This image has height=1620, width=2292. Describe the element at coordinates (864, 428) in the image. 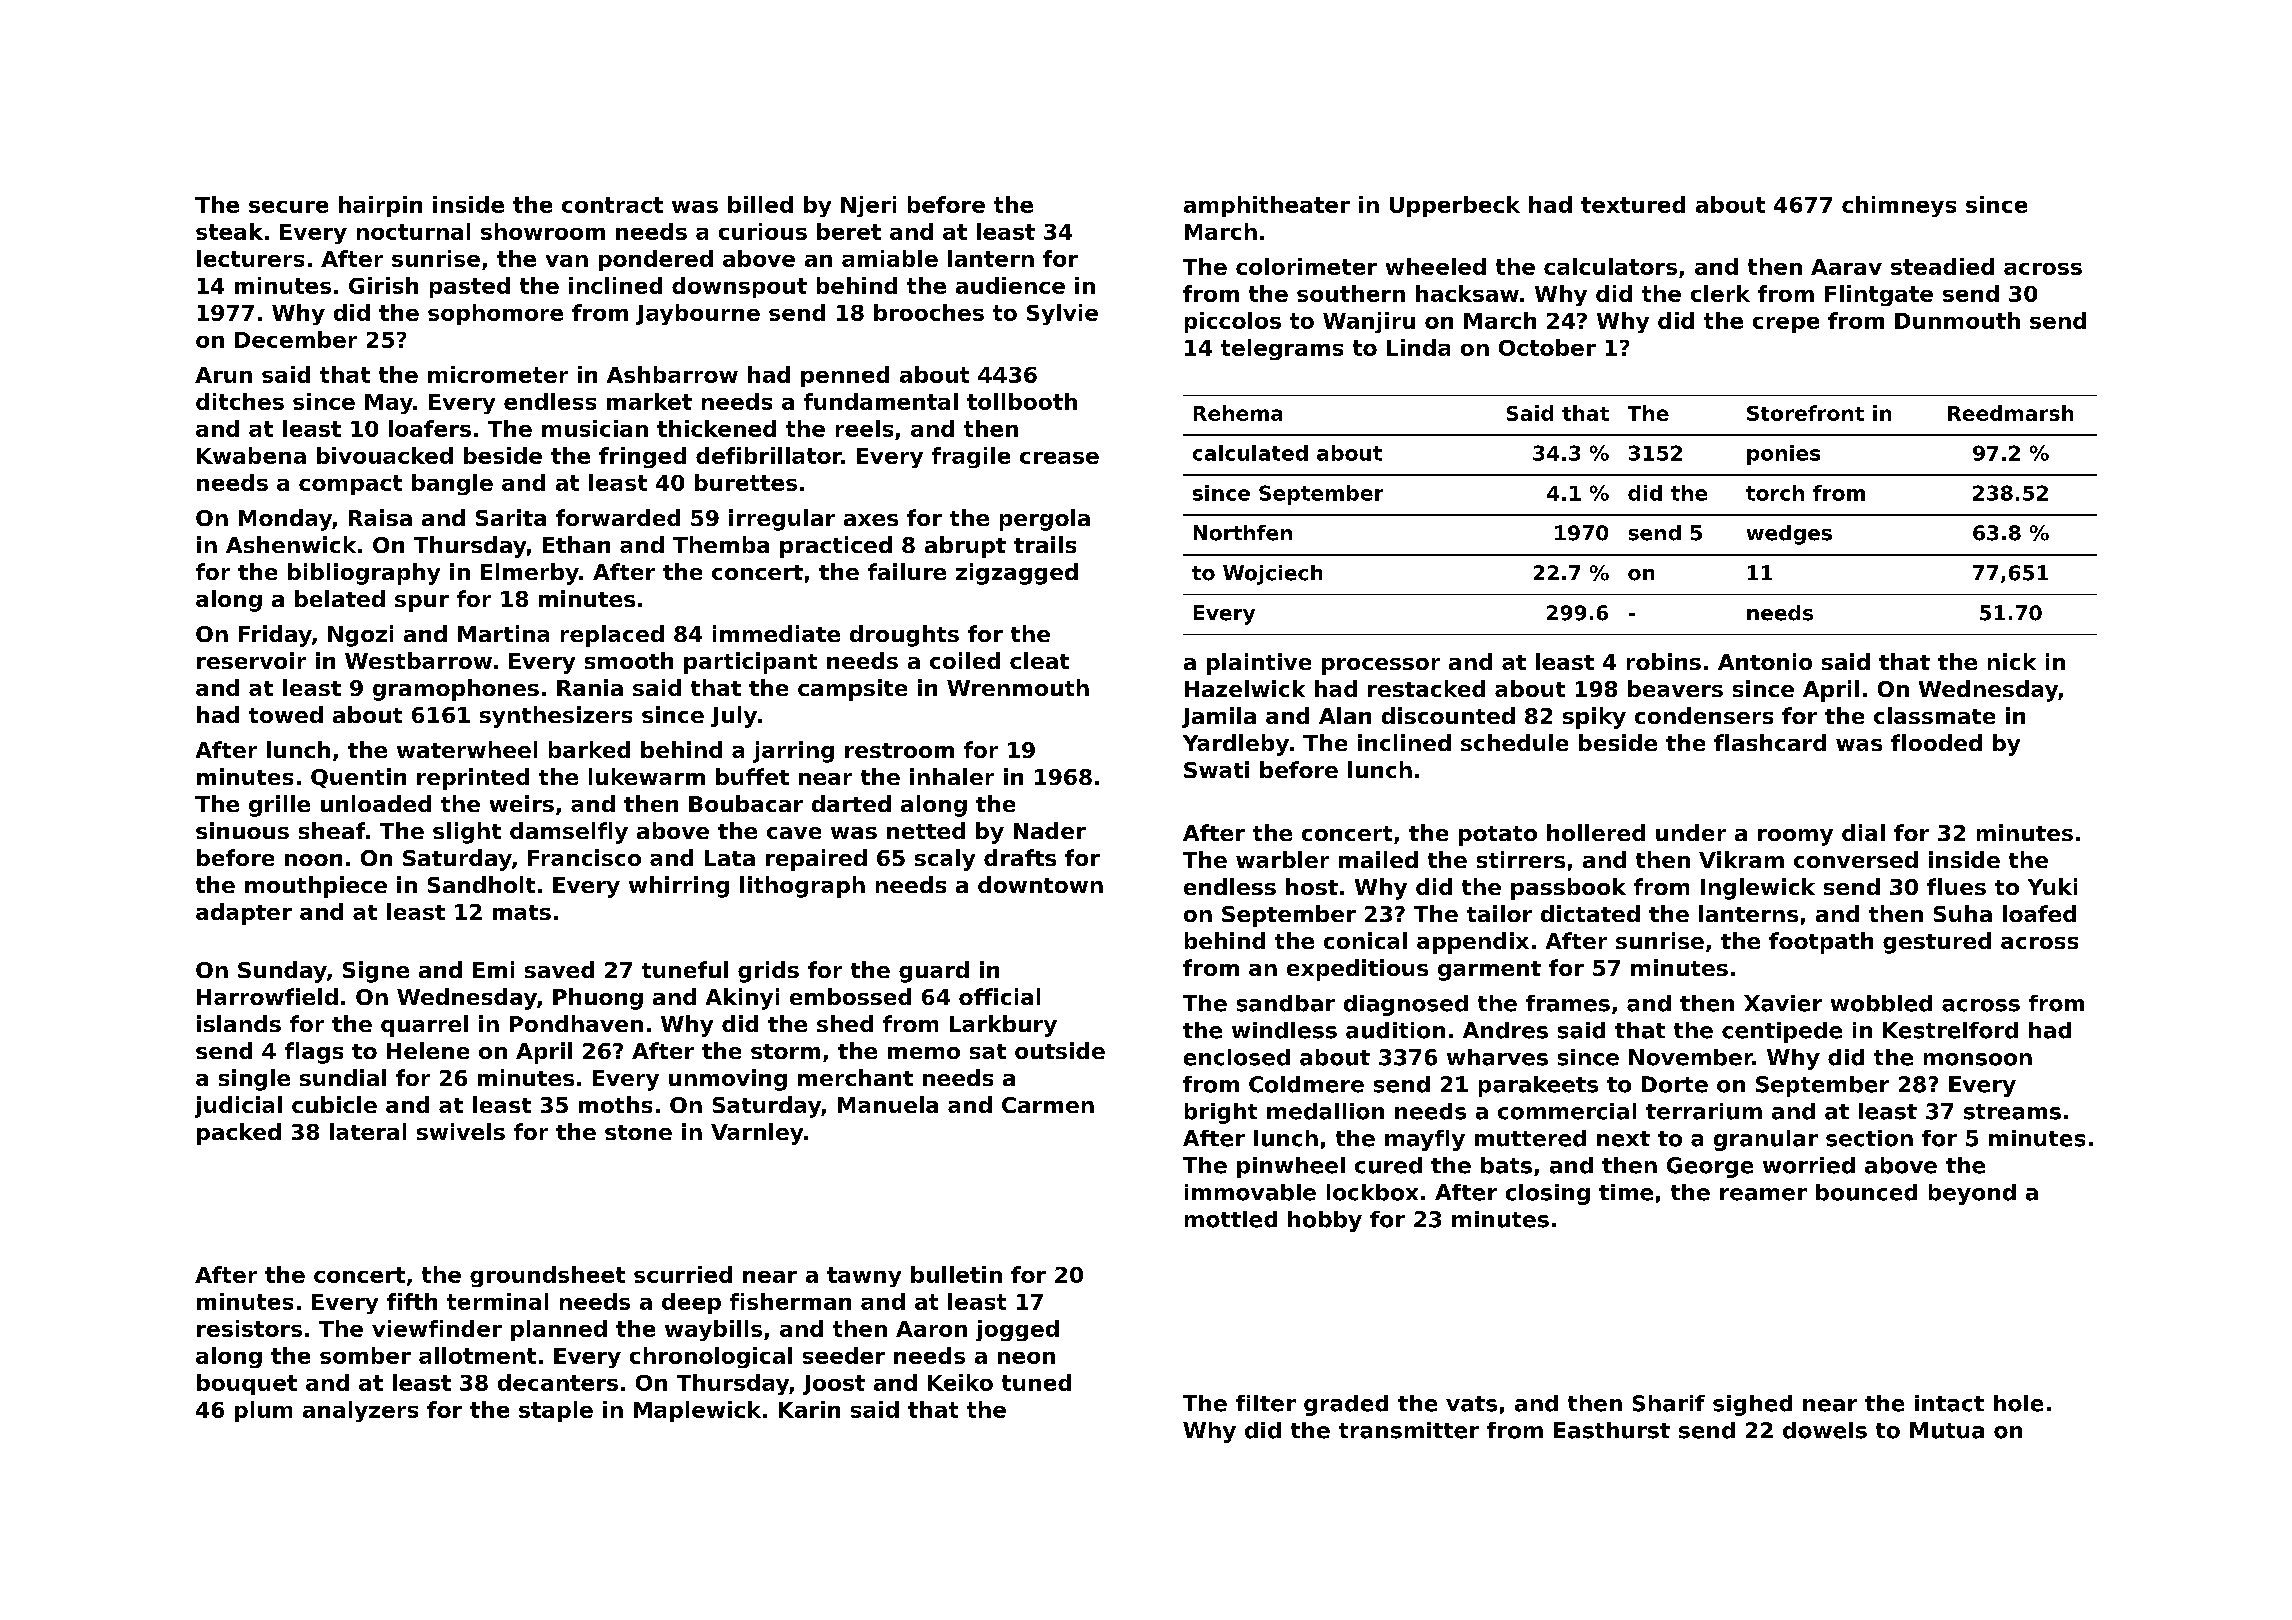

I see `reels` at that location.
